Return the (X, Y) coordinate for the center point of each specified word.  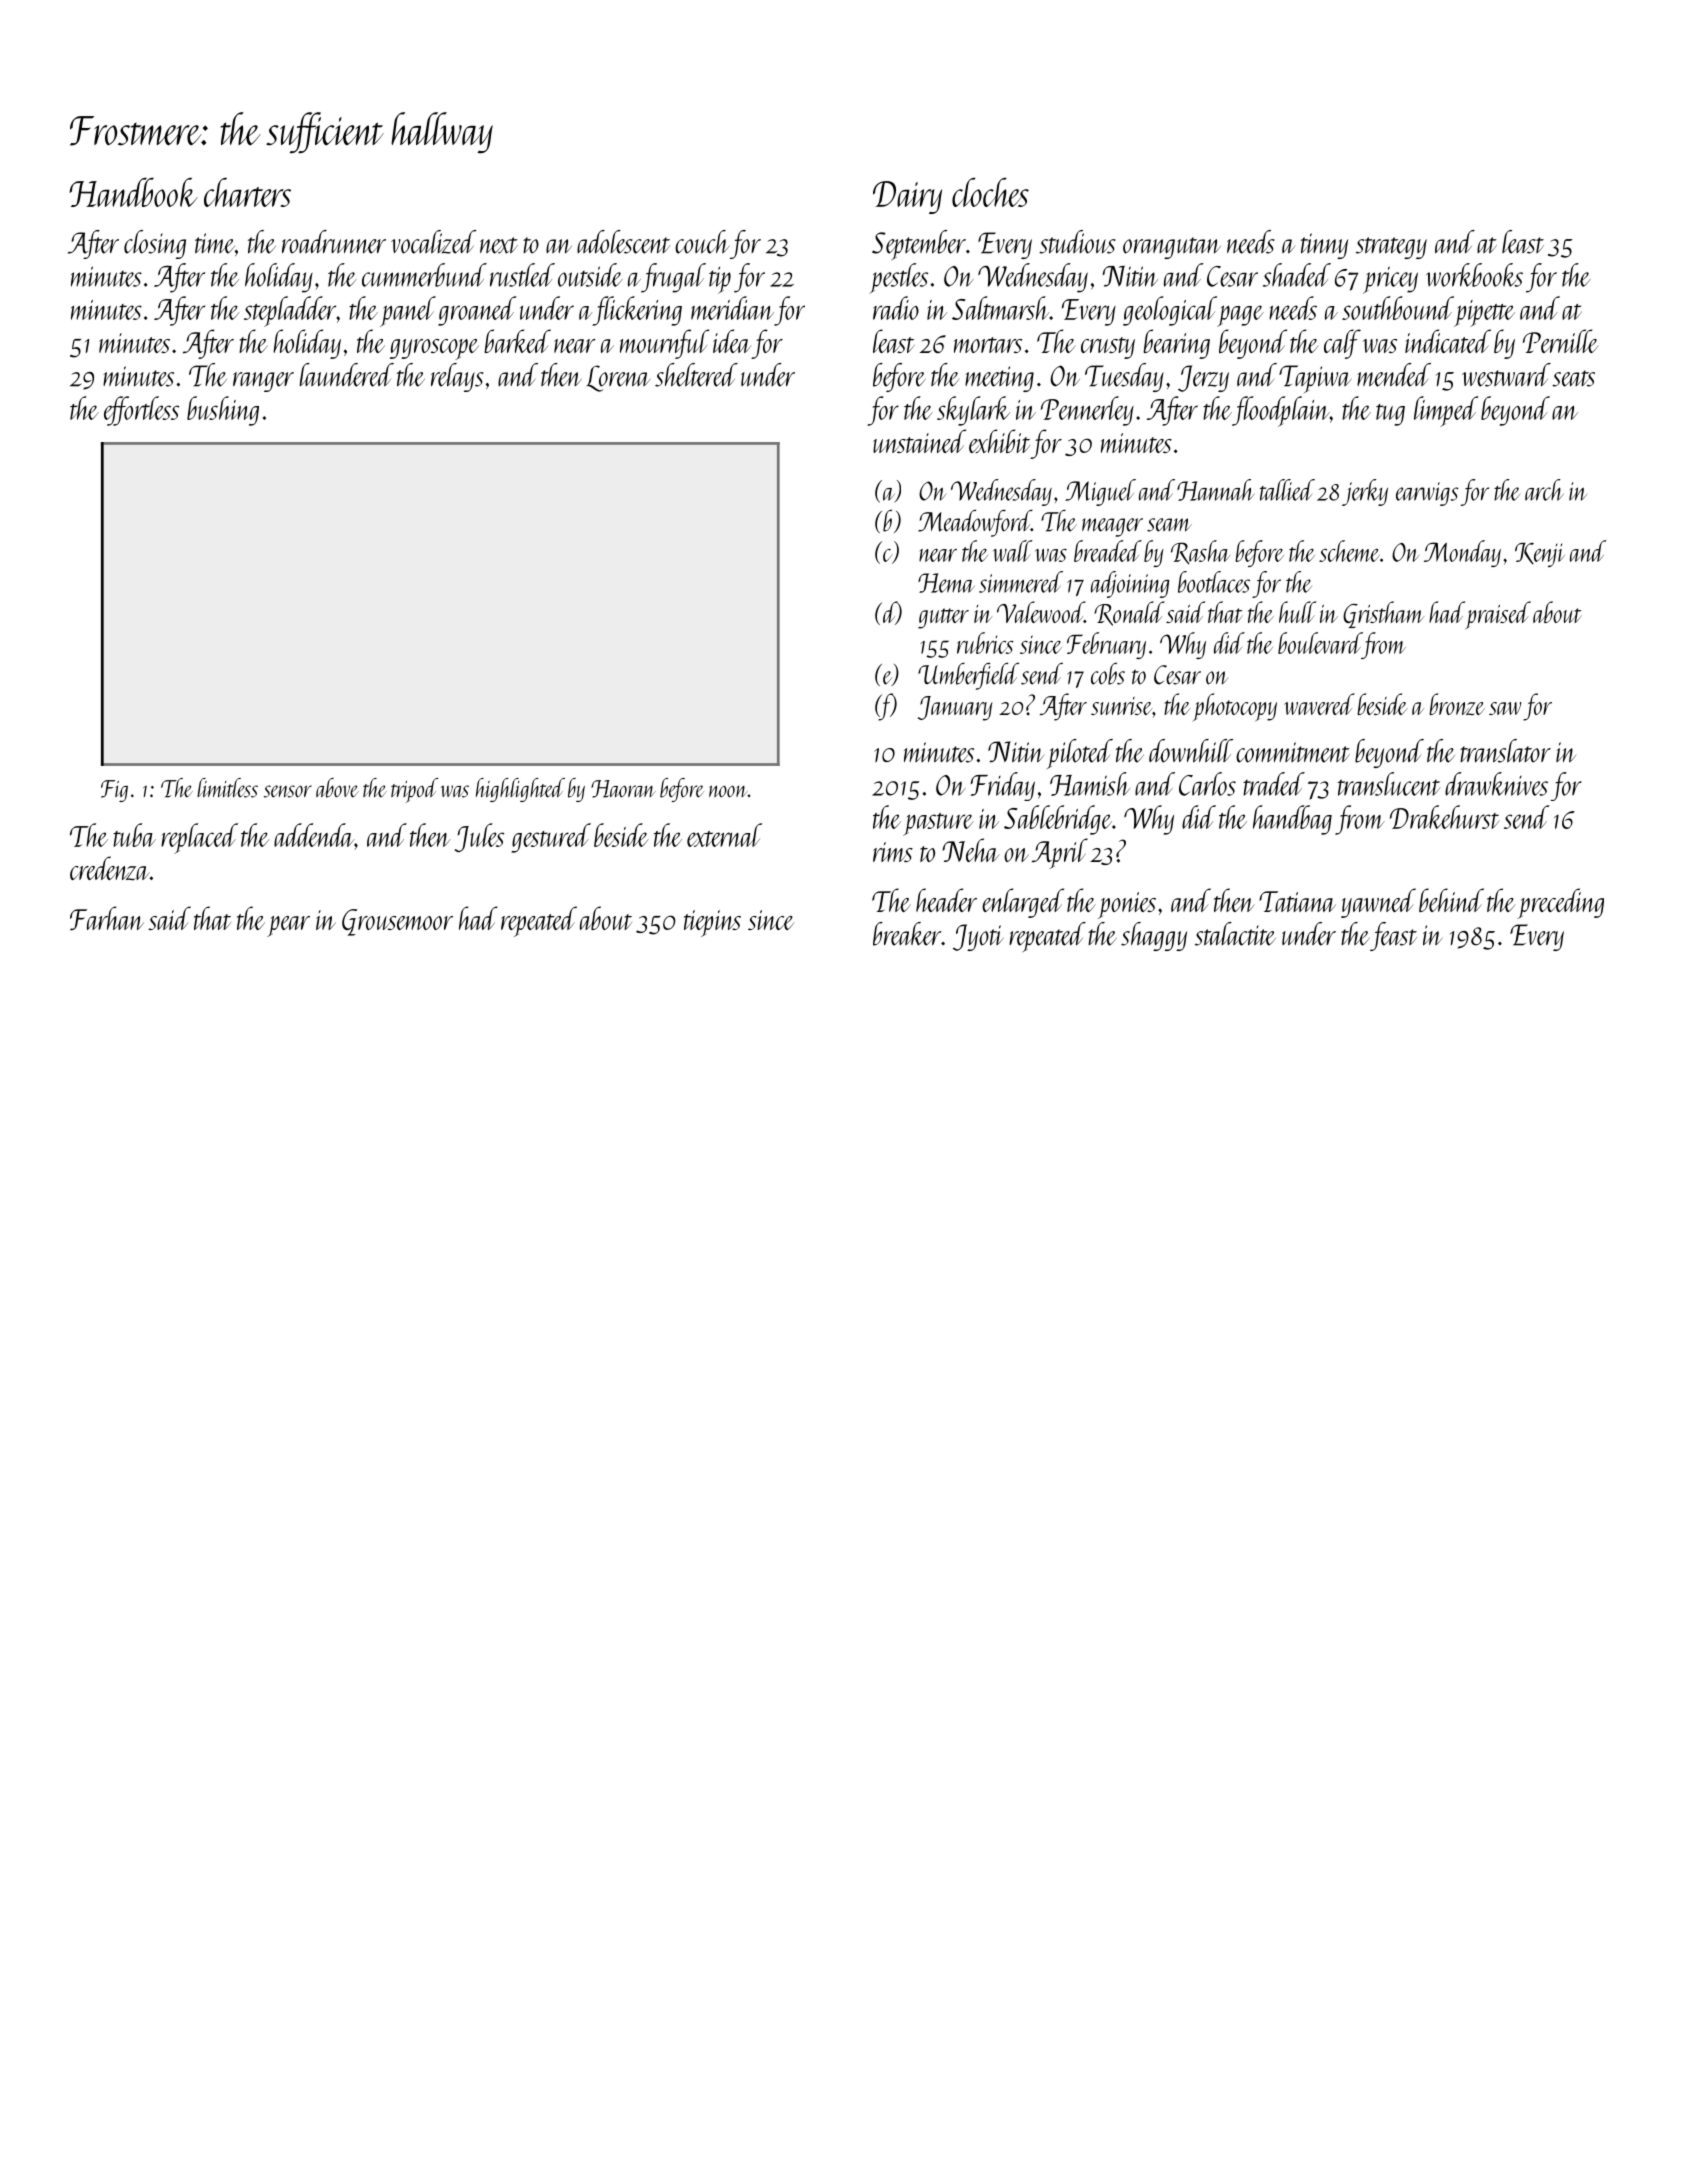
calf (1342, 344)
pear (288, 926)
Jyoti (978, 937)
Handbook (133, 192)
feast (1393, 936)
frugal (673, 278)
